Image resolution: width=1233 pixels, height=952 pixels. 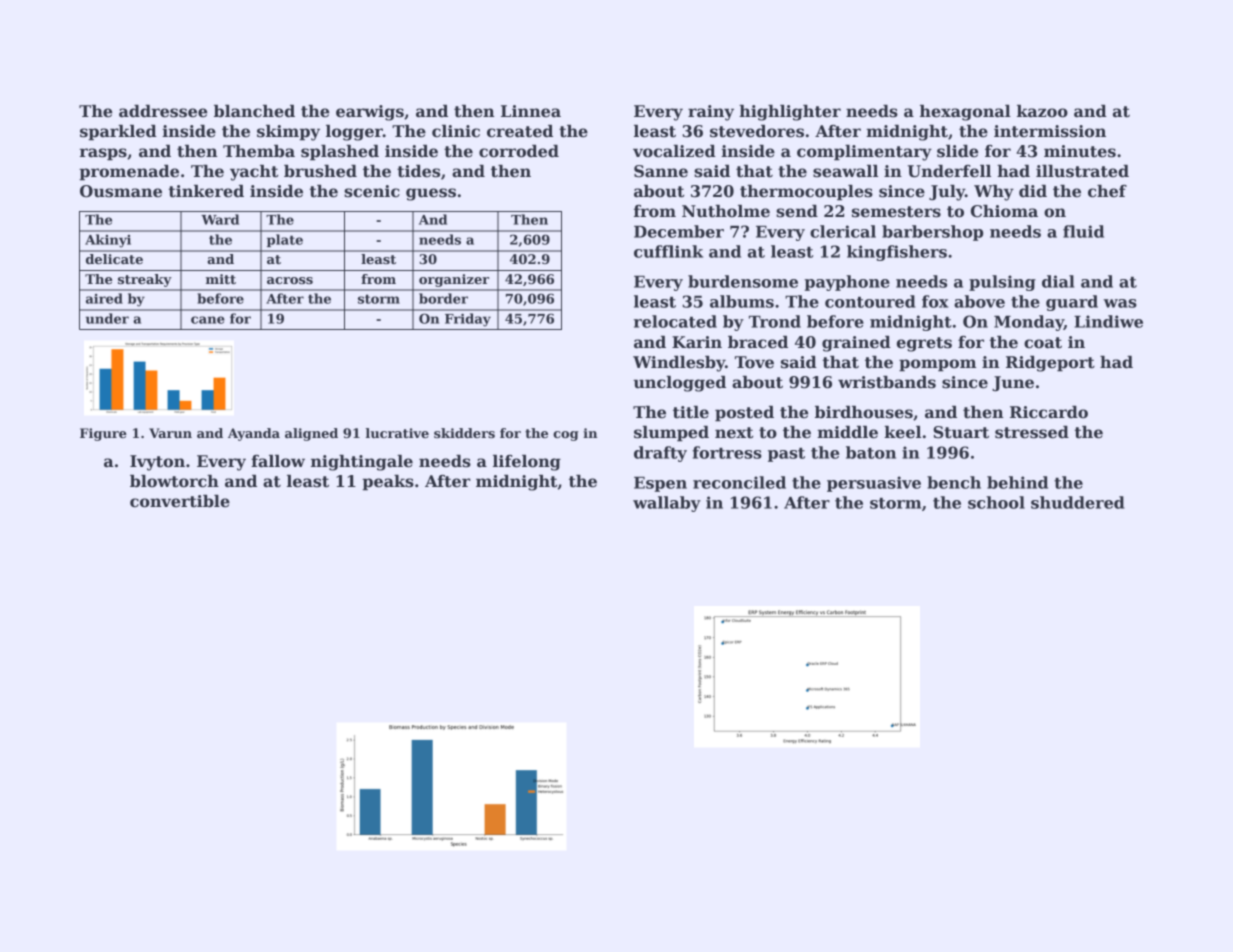 I want to click on send, so click(x=797, y=211).
